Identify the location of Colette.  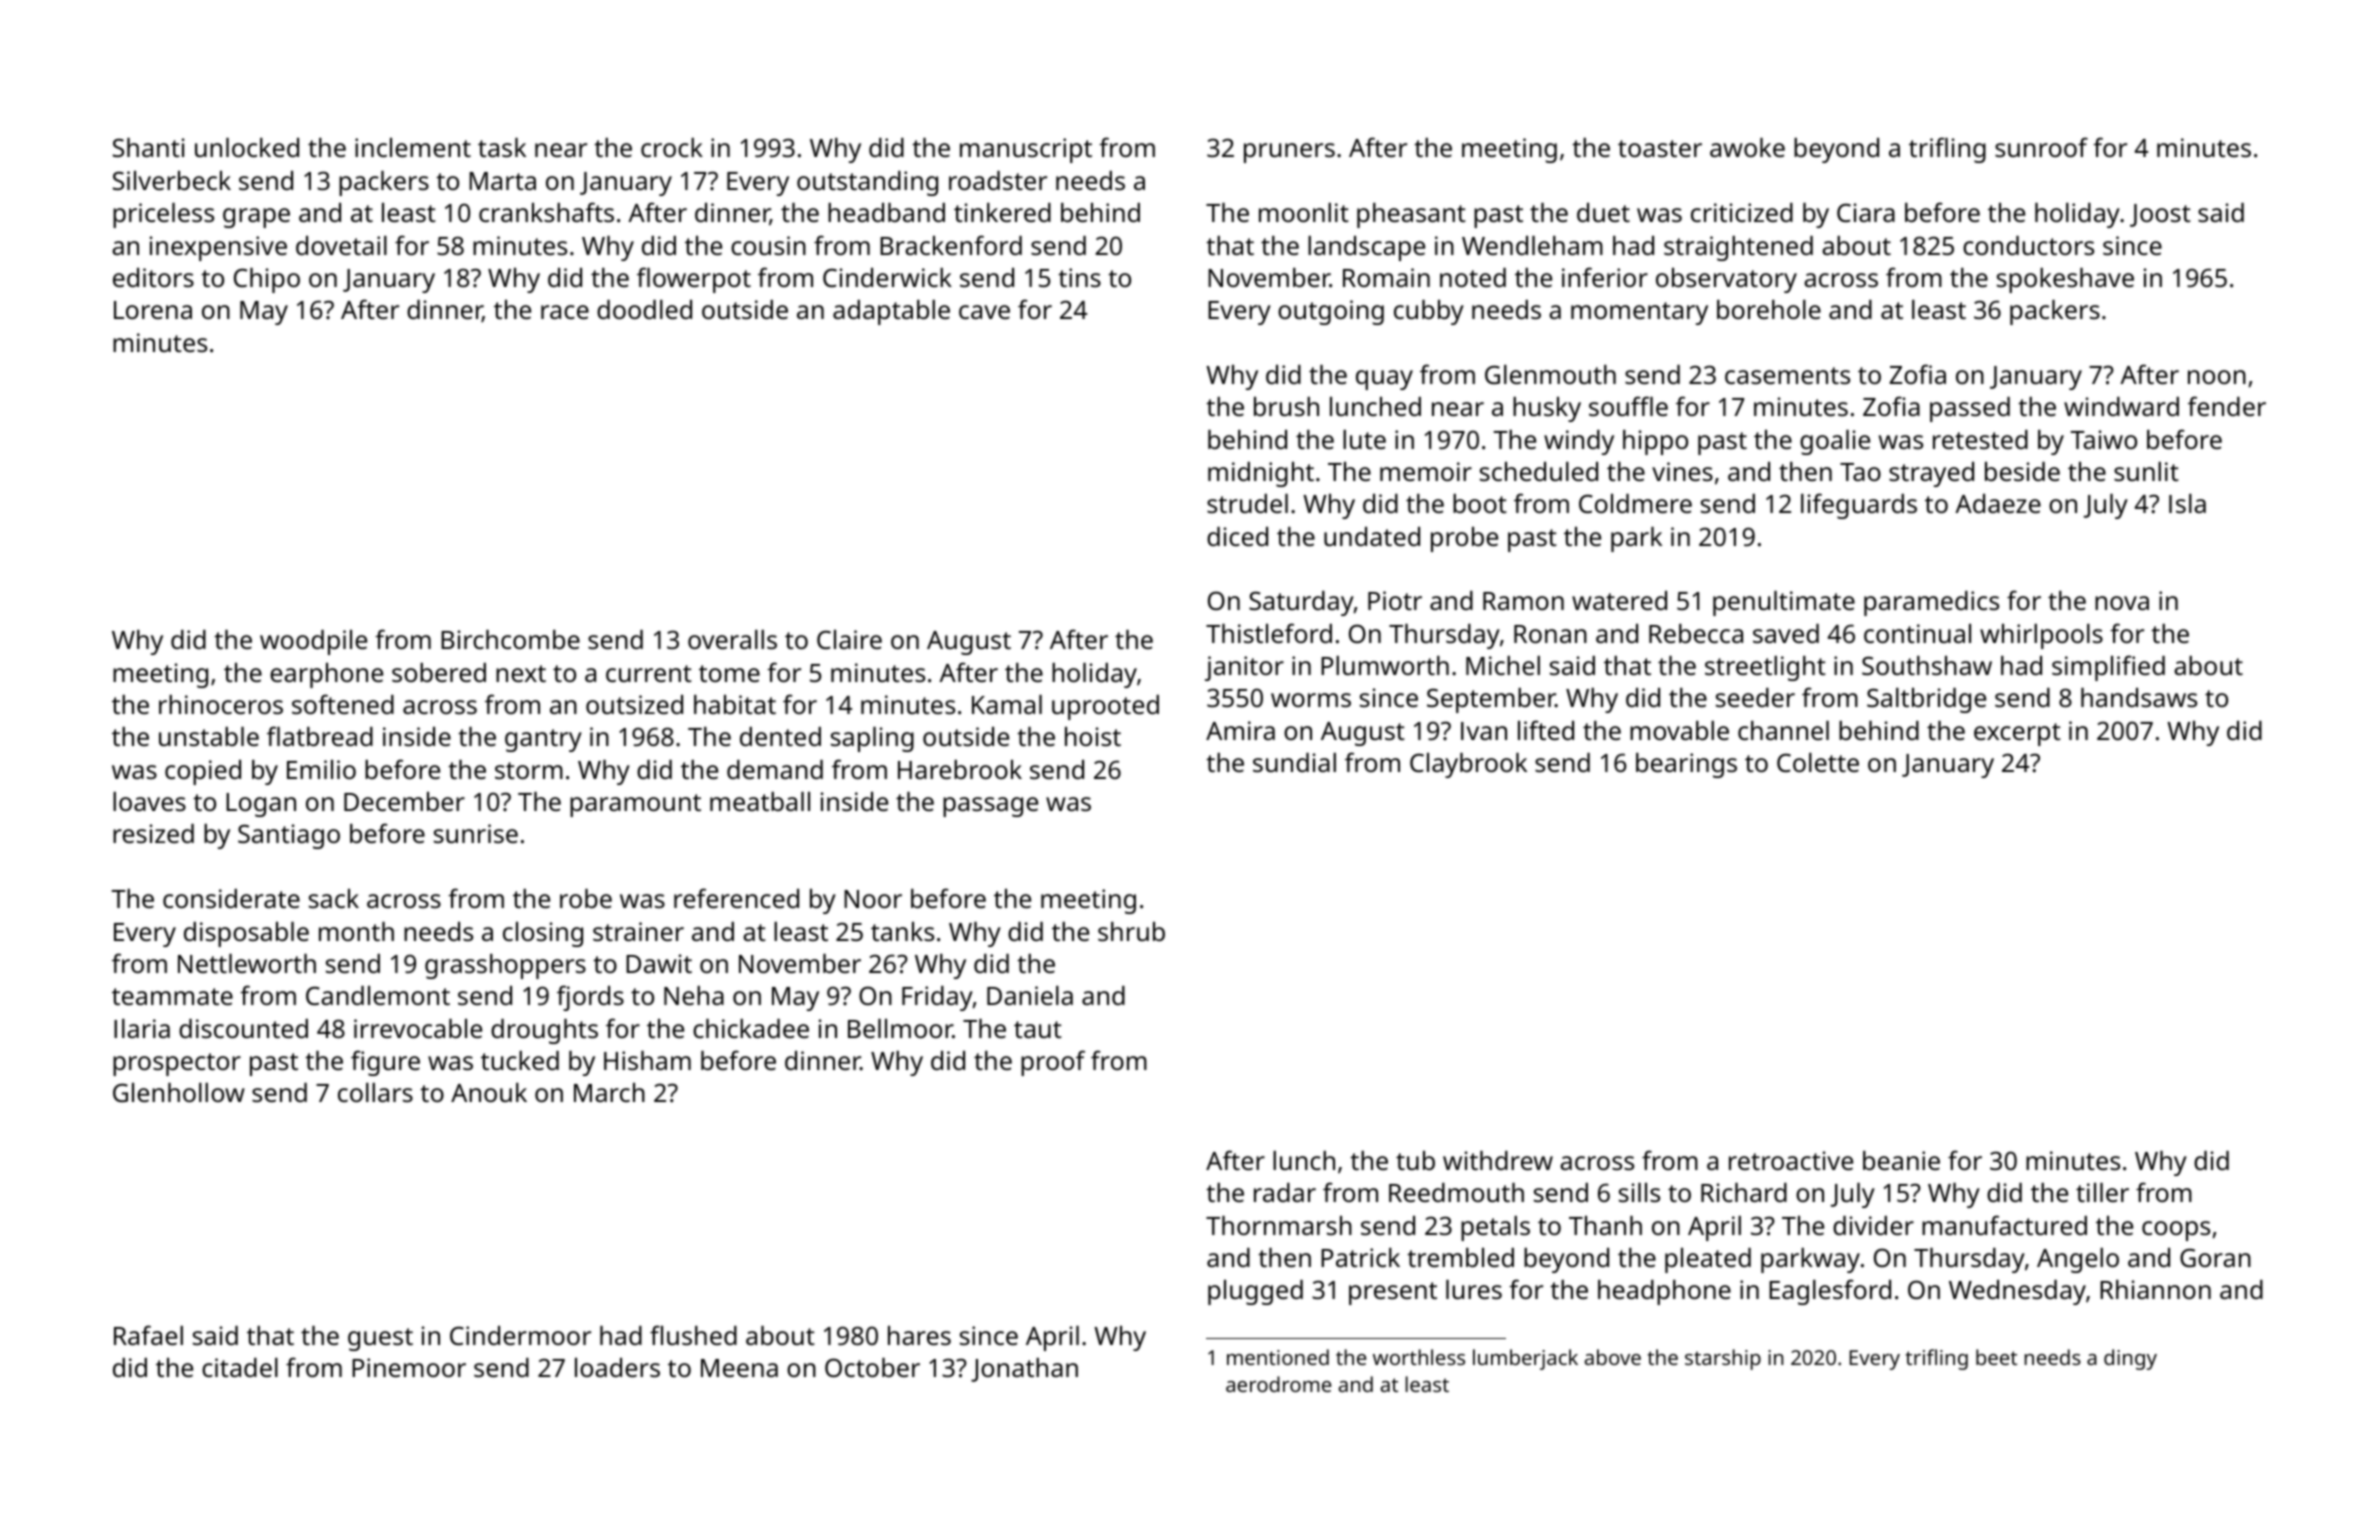
(1818, 762).
